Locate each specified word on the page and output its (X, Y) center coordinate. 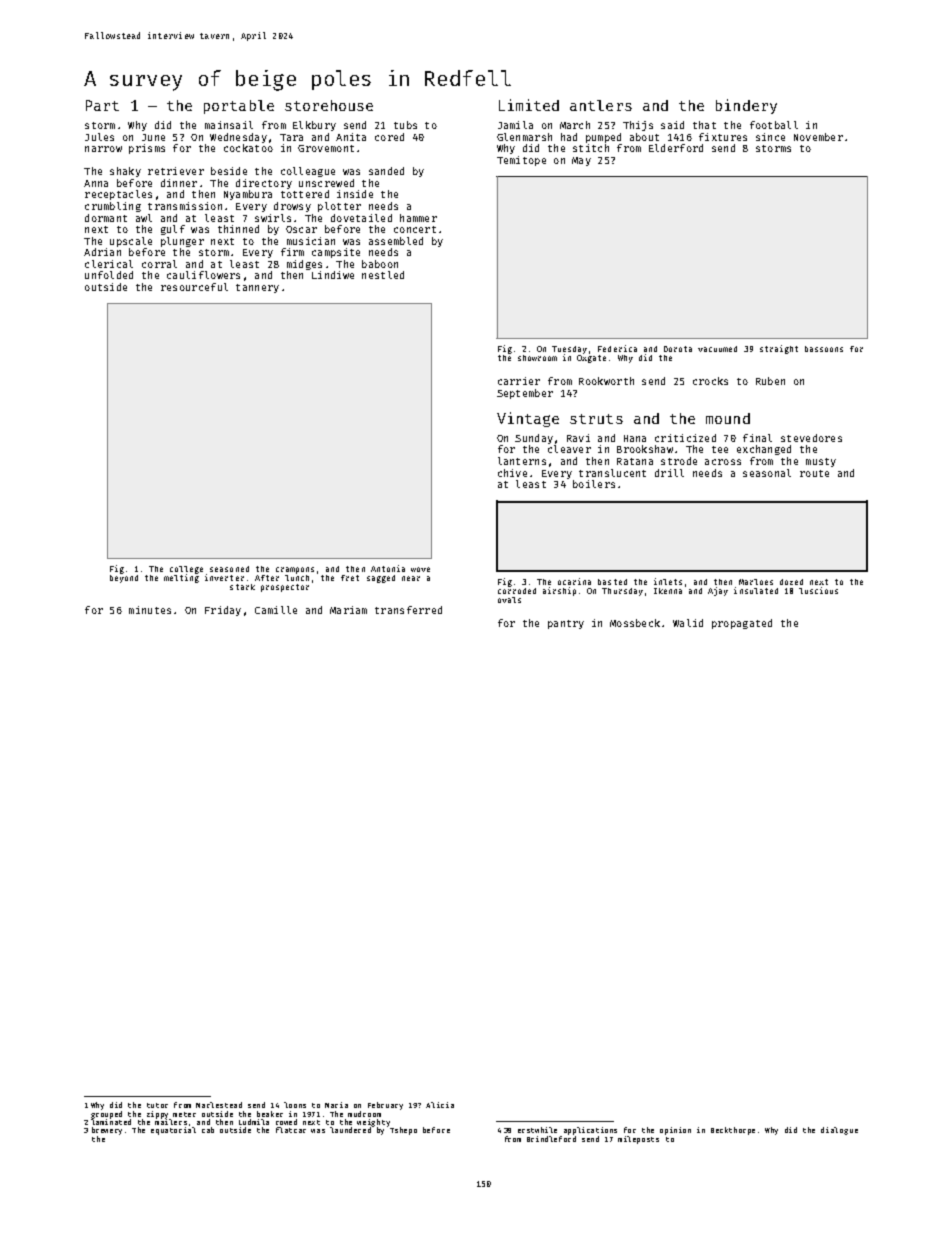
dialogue (839, 1131)
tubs (405, 125)
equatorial (173, 1131)
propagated (742, 624)
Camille (276, 610)
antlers (601, 105)
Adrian (102, 252)
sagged (381, 579)
